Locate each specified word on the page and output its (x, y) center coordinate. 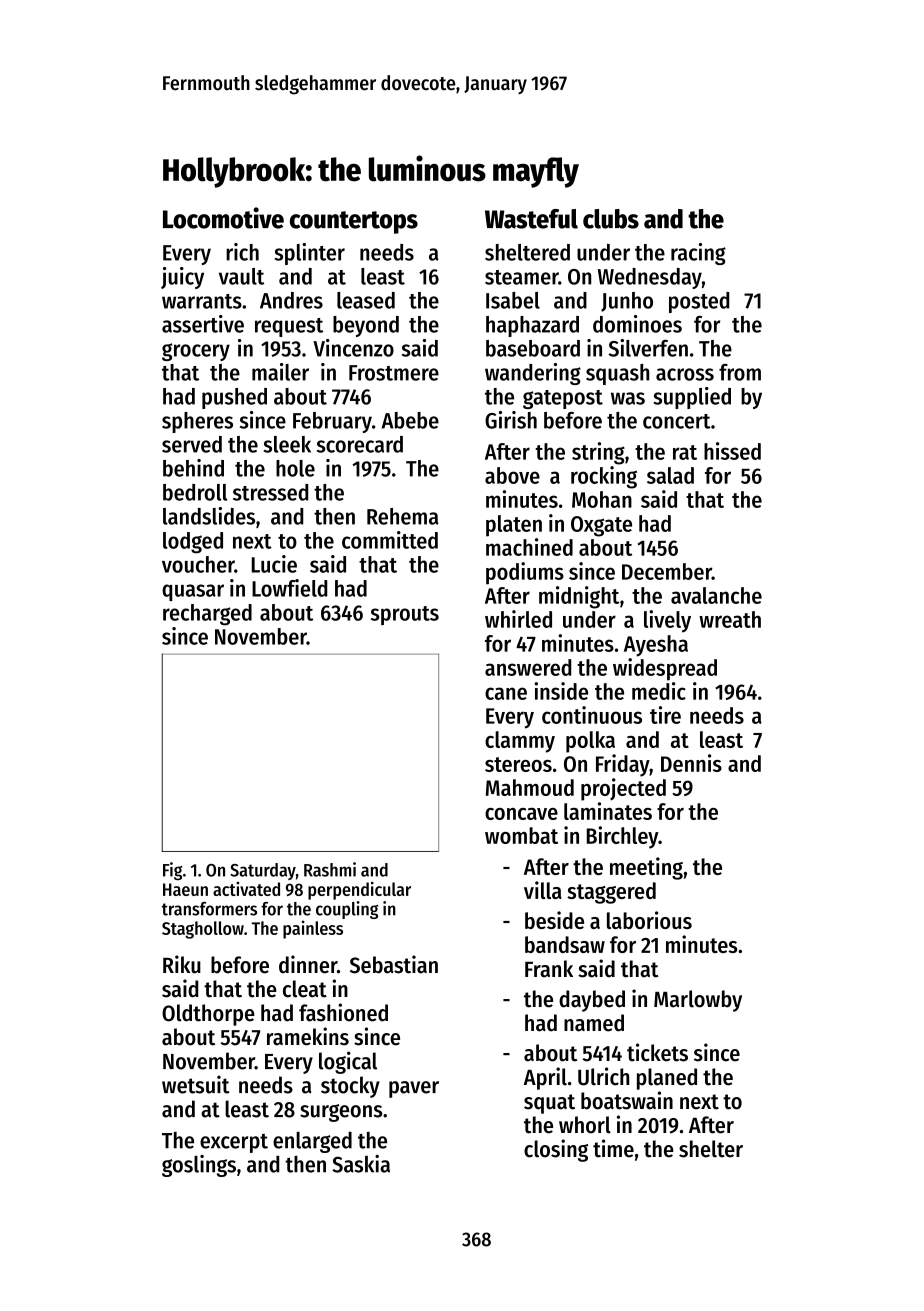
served (192, 444)
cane (506, 693)
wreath (730, 619)
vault (241, 276)
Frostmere (394, 373)
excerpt (234, 1143)
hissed (732, 451)
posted (699, 302)
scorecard (360, 444)
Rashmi (330, 869)
